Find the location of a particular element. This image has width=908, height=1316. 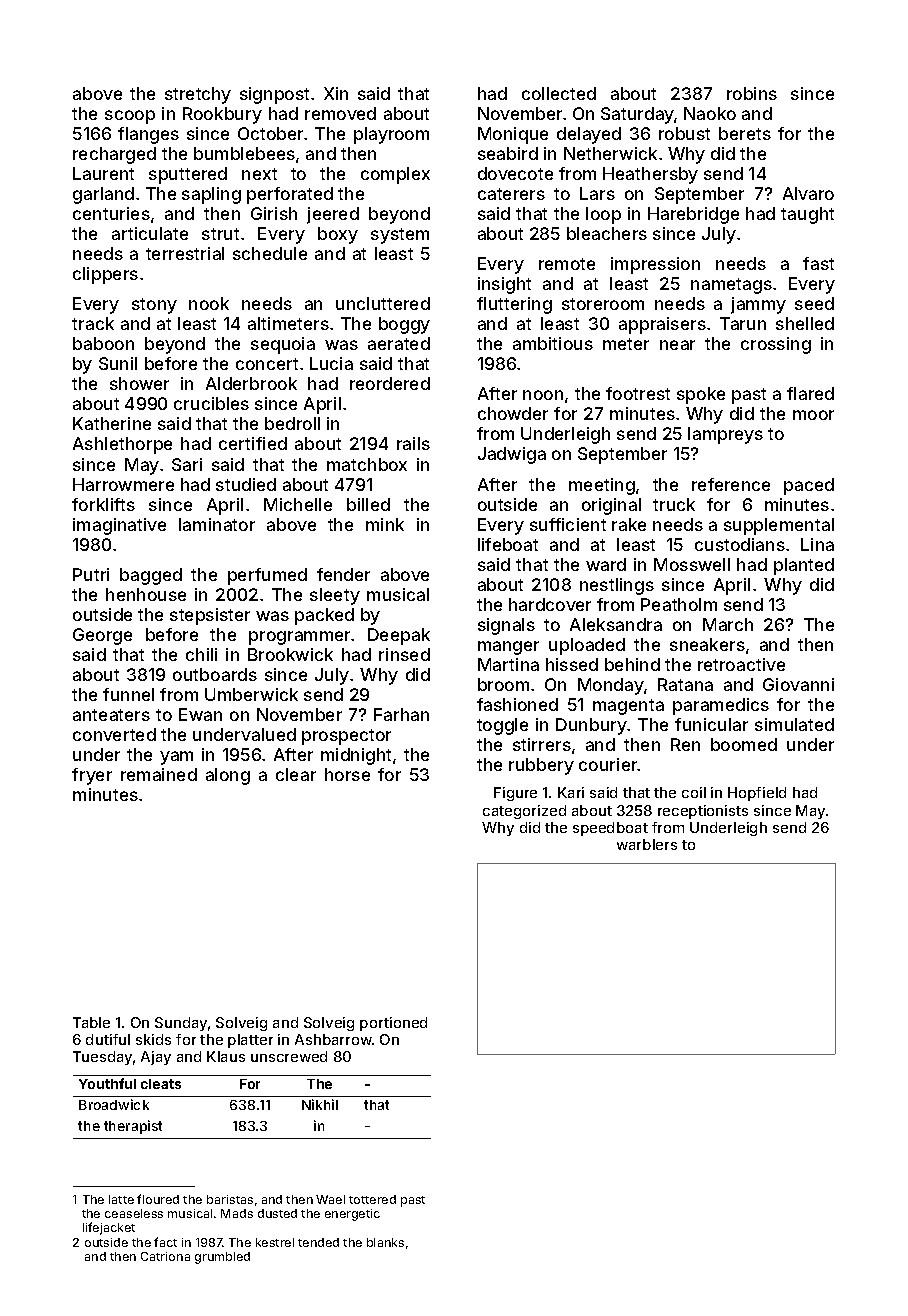

ceaseless is located at coordinates (134, 1213).
